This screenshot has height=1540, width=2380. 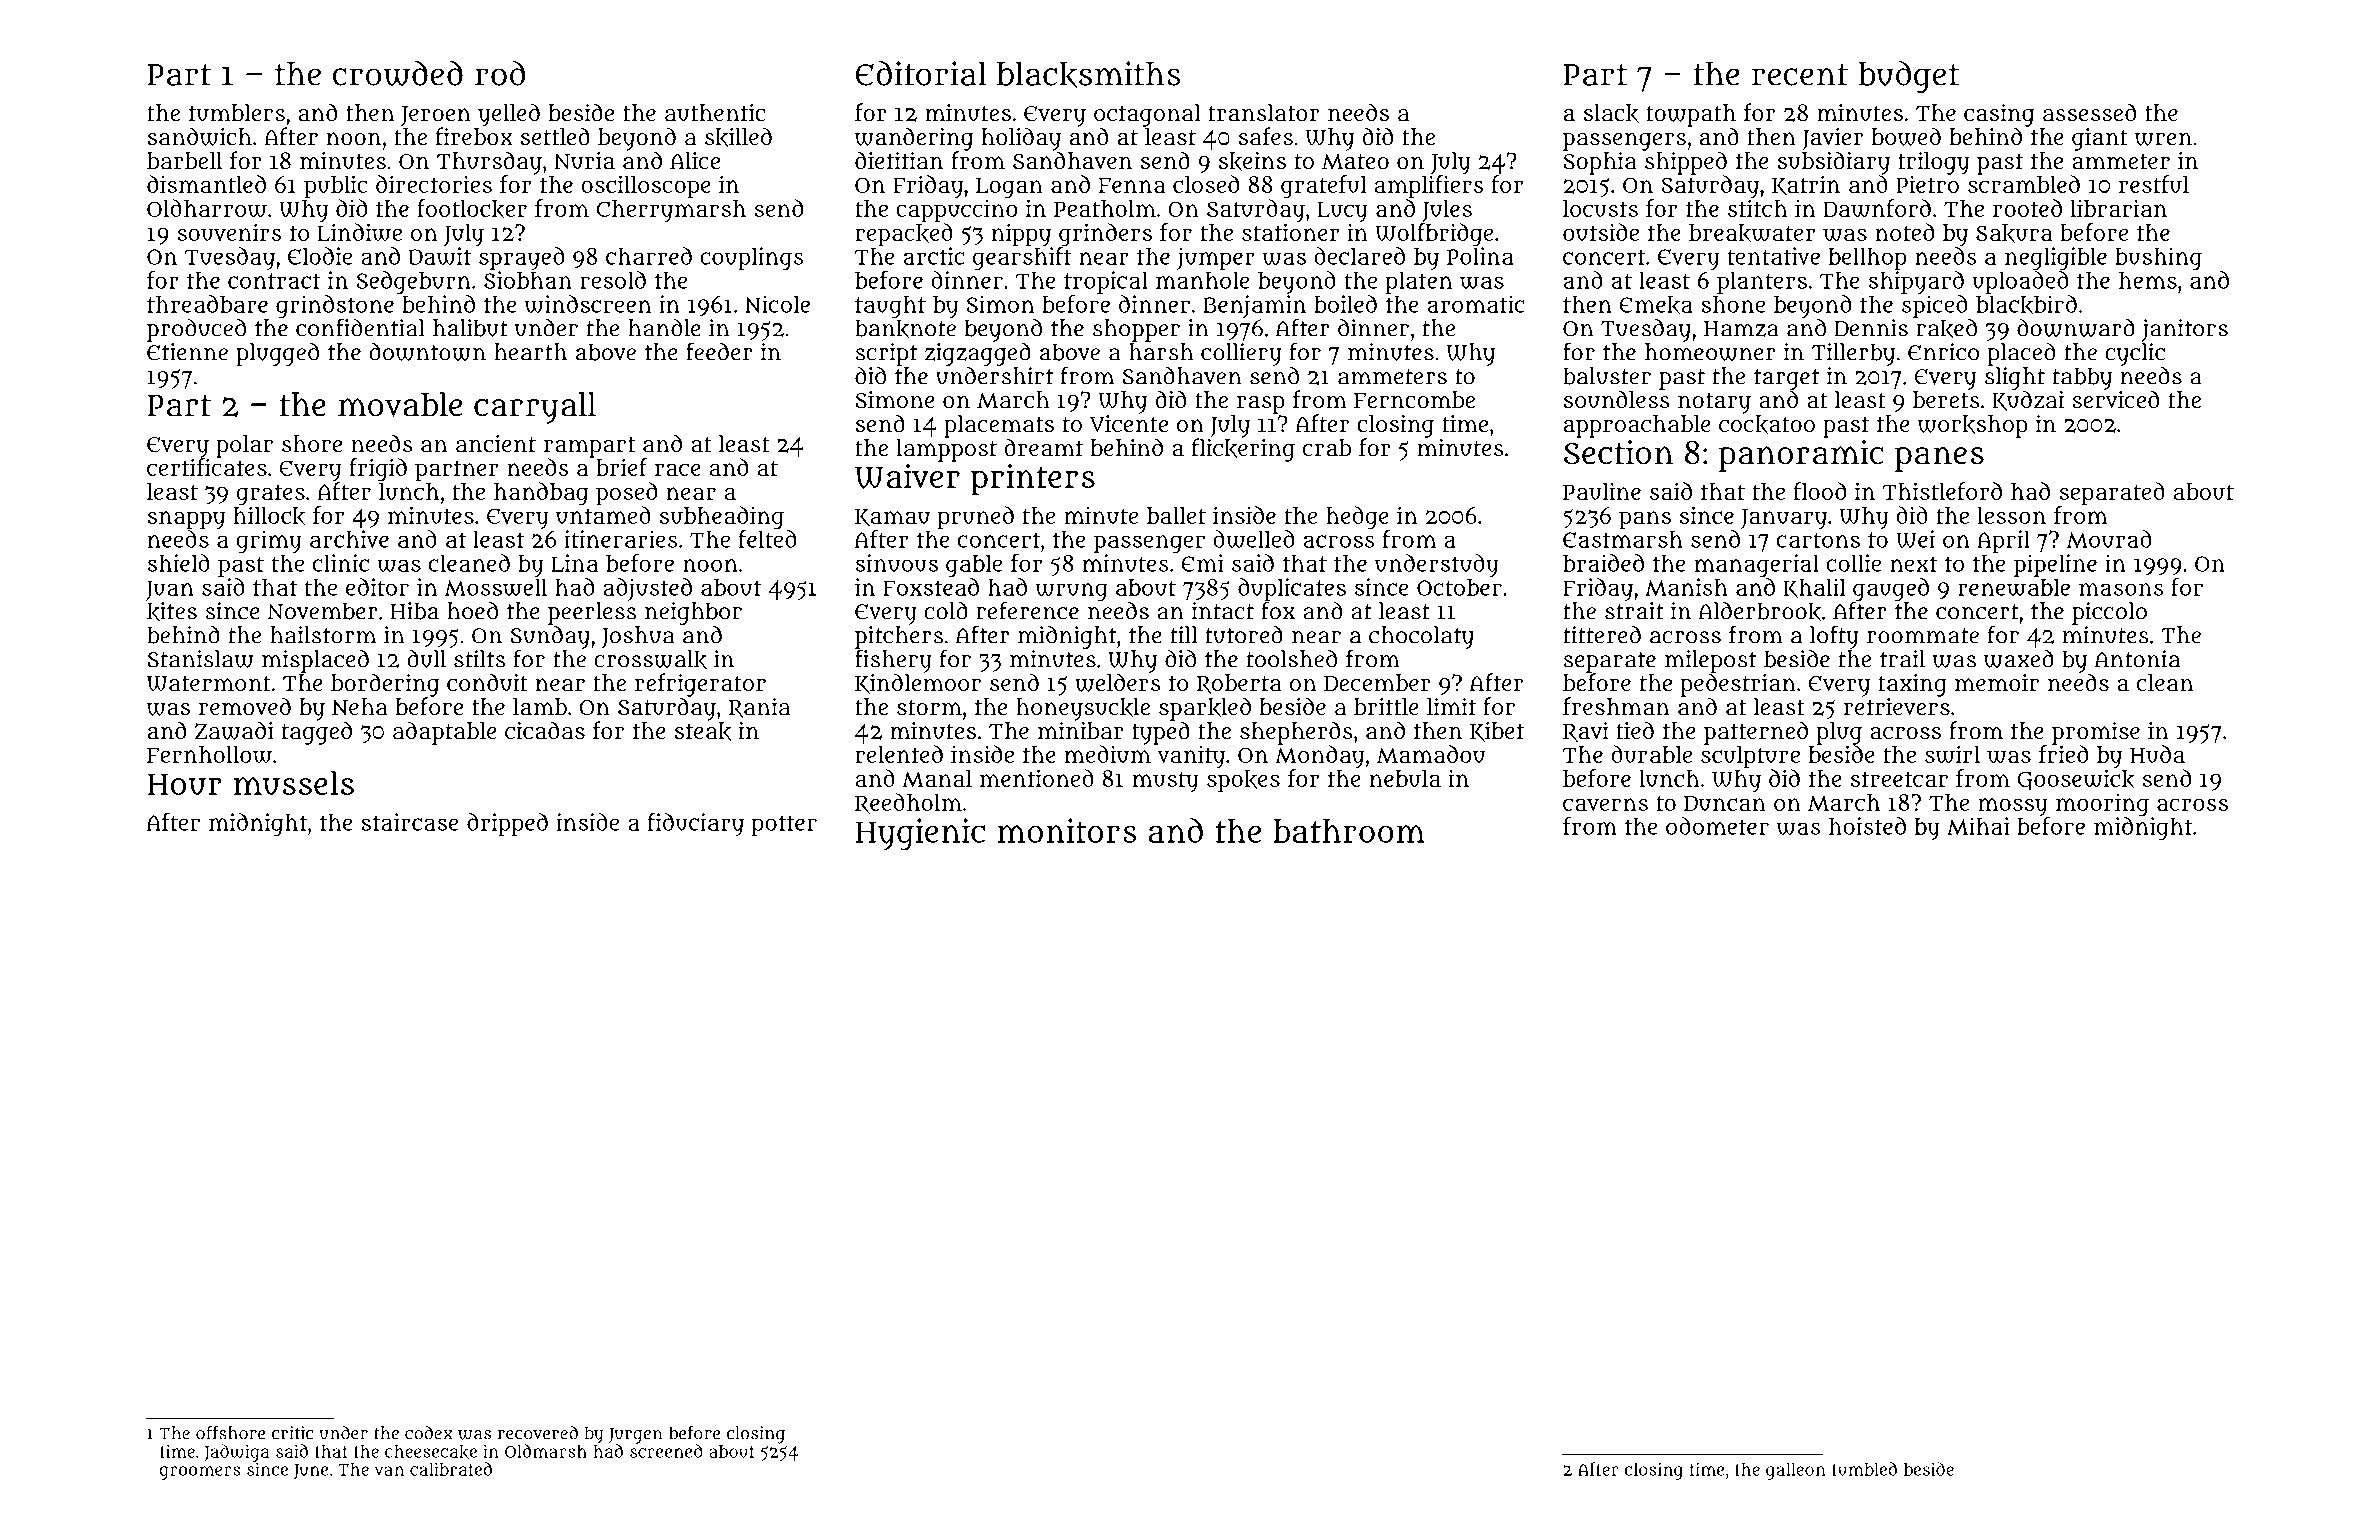 What do you see at coordinates (184, 785) in the screenshot?
I see `Hour` at bounding box center [184, 785].
